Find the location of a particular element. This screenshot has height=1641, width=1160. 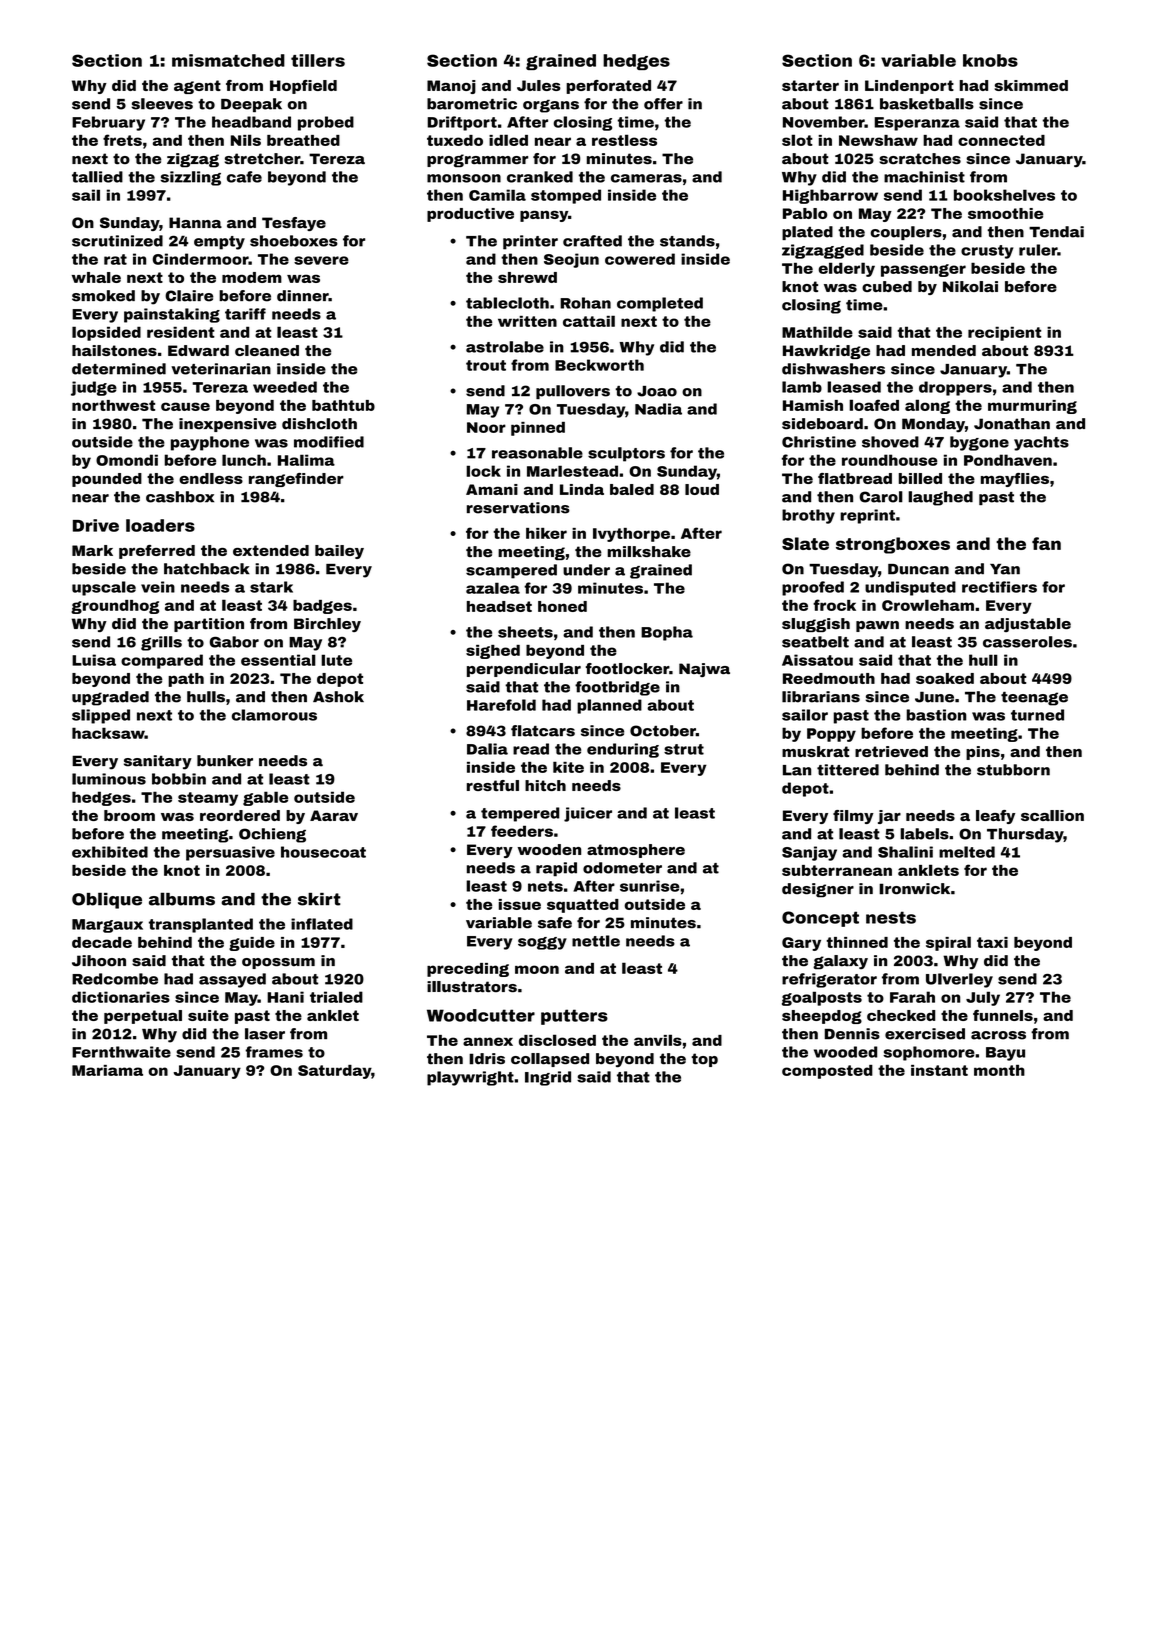

perforated is located at coordinates (608, 87).
